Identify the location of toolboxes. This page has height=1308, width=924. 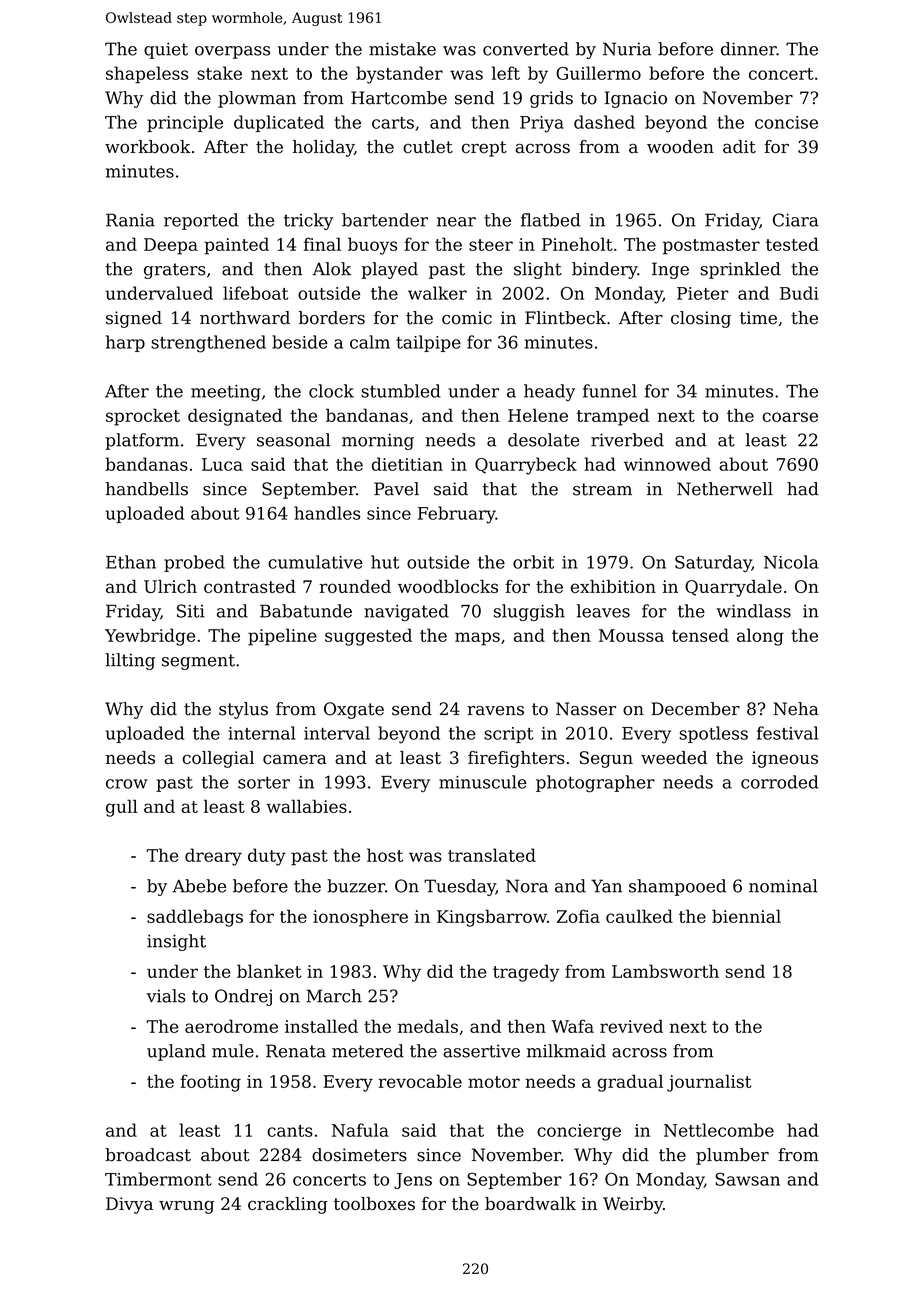
(374, 1204).
